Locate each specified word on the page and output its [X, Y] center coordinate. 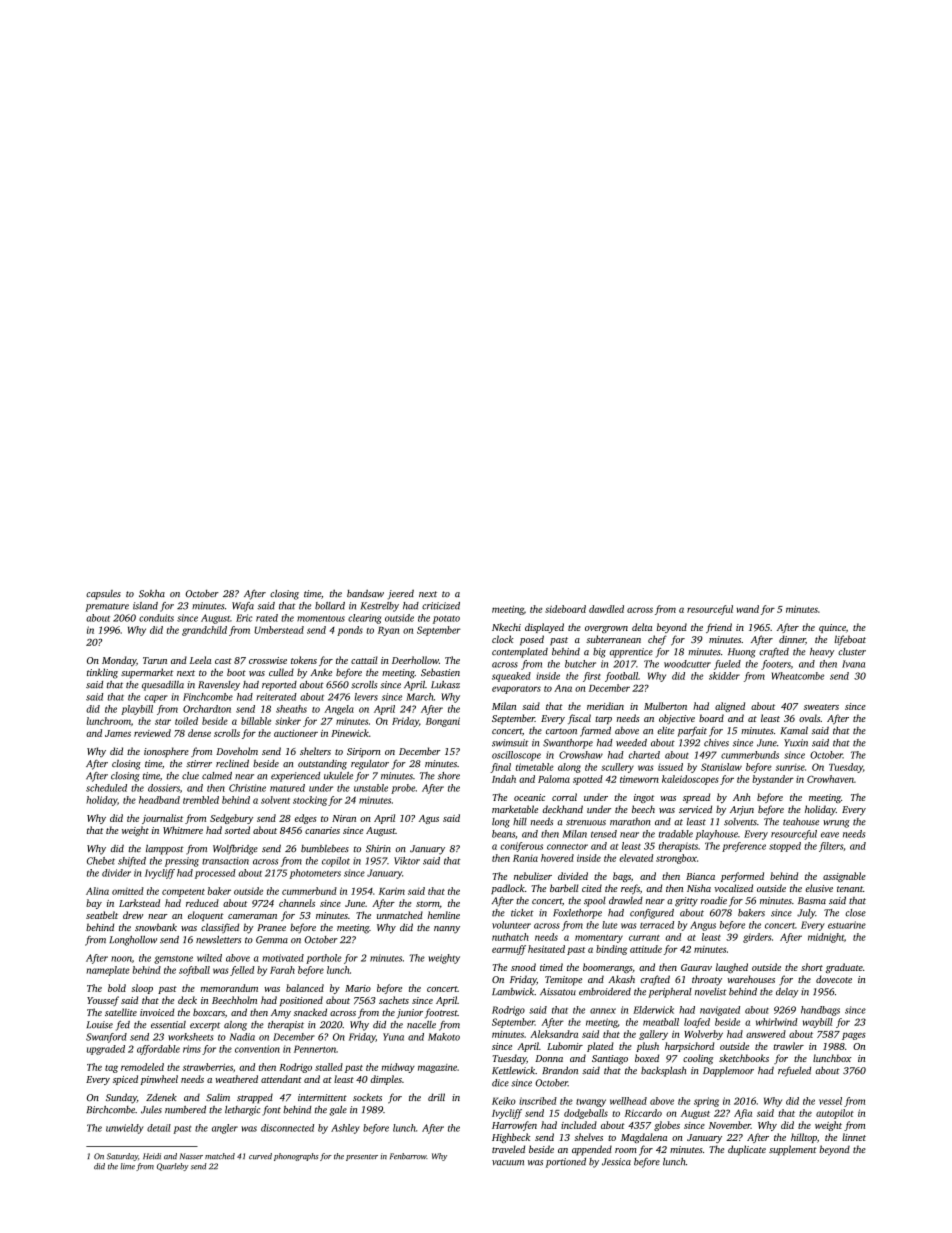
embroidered [605, 992]
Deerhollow [415, 660]
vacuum [508, 1163]
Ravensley [219, 686]
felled [242, 971]
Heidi [152, 1156]
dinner [792, 639]
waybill [818, 1023]
